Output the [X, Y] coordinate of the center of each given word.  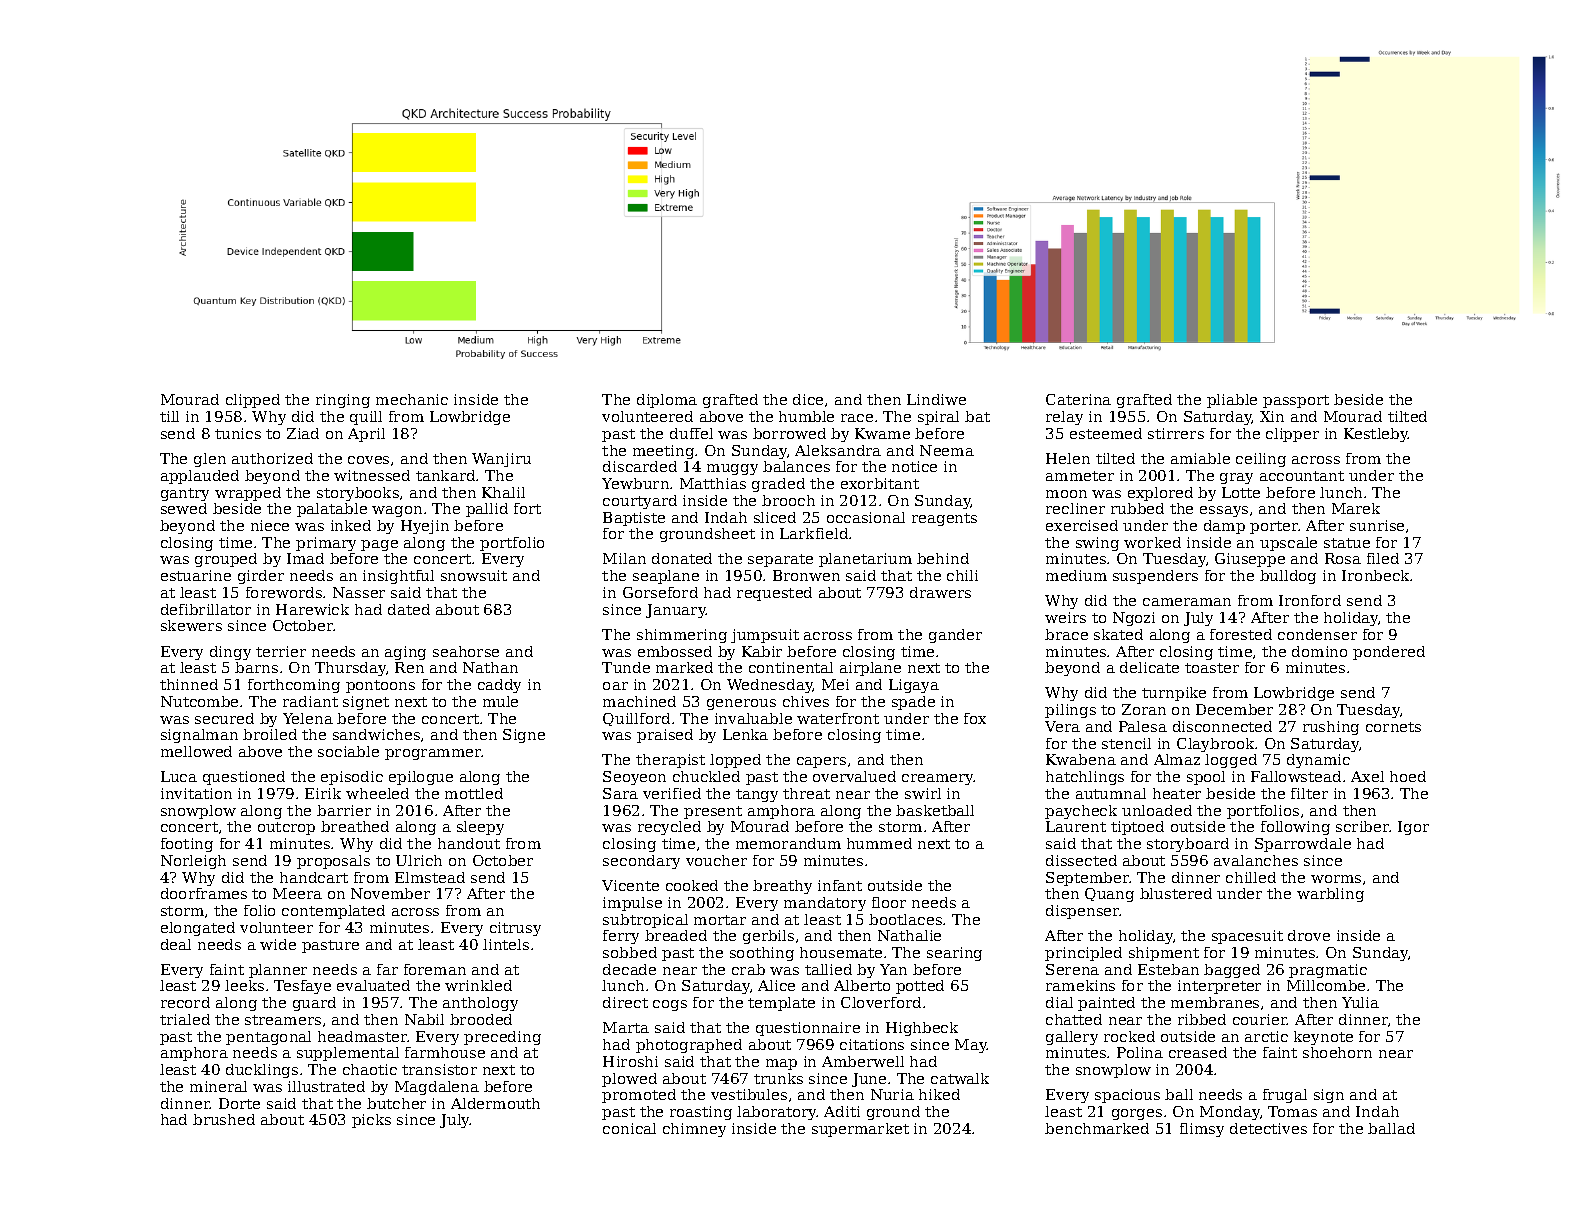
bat [977, 416]
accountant [1302, 476]
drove [1309, 935]
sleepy [480, 828]
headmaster [363, 1036]
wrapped [248, 494]
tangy [757, 795]
